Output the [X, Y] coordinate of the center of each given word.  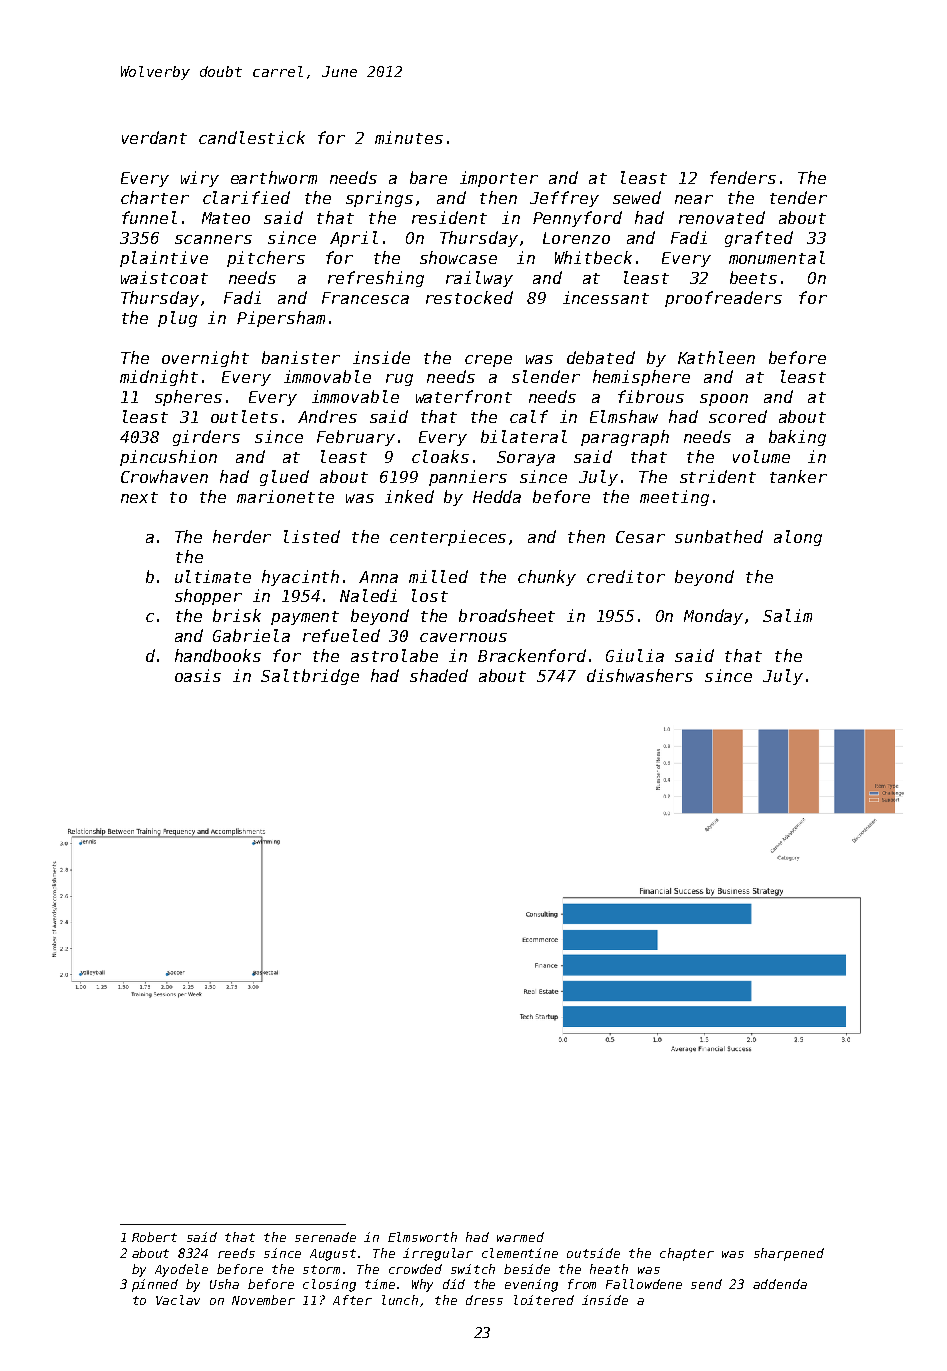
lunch [400, 1300]
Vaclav [178, 1300]
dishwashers [640, 675]
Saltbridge [310, 677]
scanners [213, 239]
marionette [285, 496]
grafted [759, 239]
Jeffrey [564, 199]
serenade [325, 1237]
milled [438, 576]
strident [718, 476]
